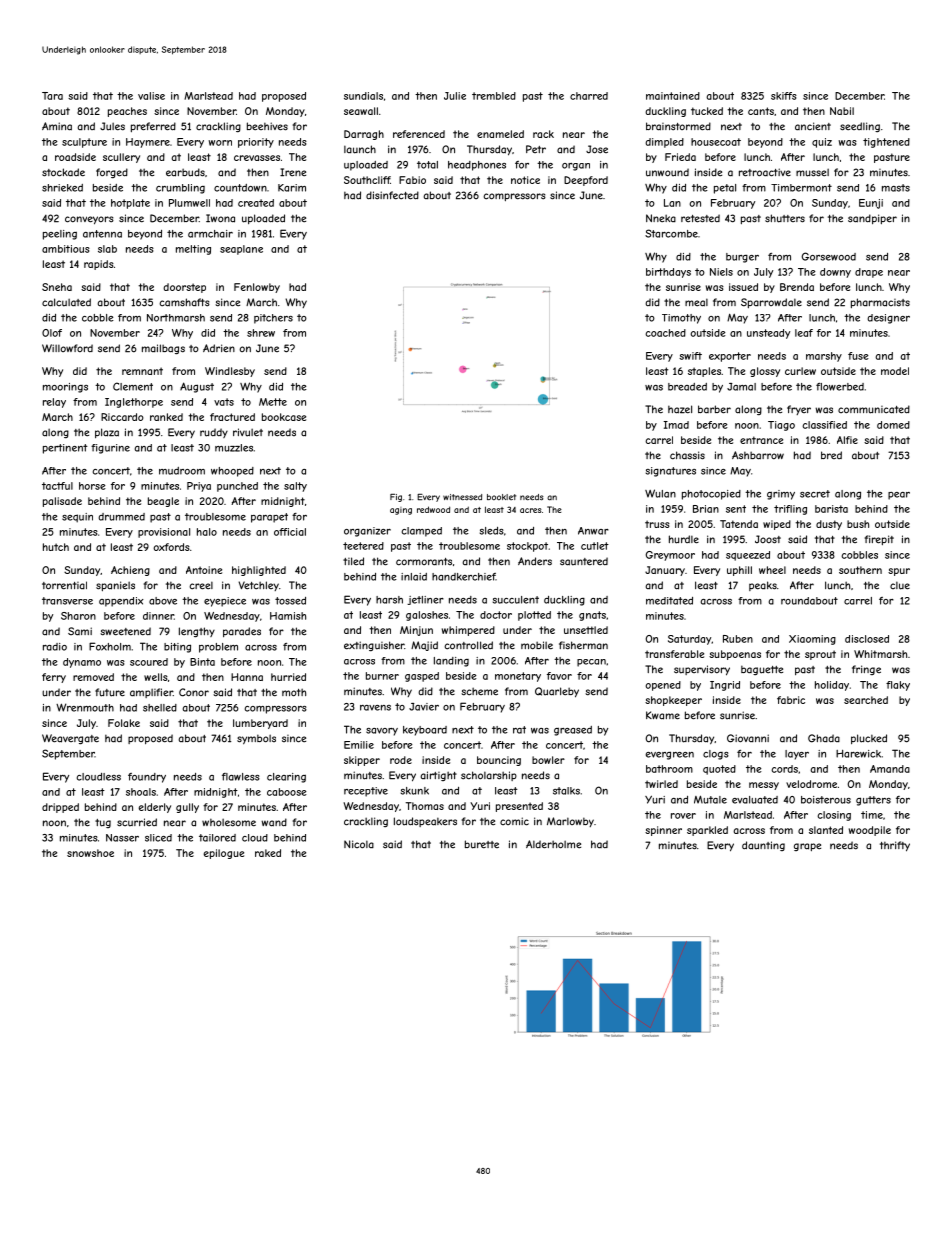 This page has width=952, height=1233. Describe the element at coordinates (187, 808) in the page. I see `gully` at that location.
